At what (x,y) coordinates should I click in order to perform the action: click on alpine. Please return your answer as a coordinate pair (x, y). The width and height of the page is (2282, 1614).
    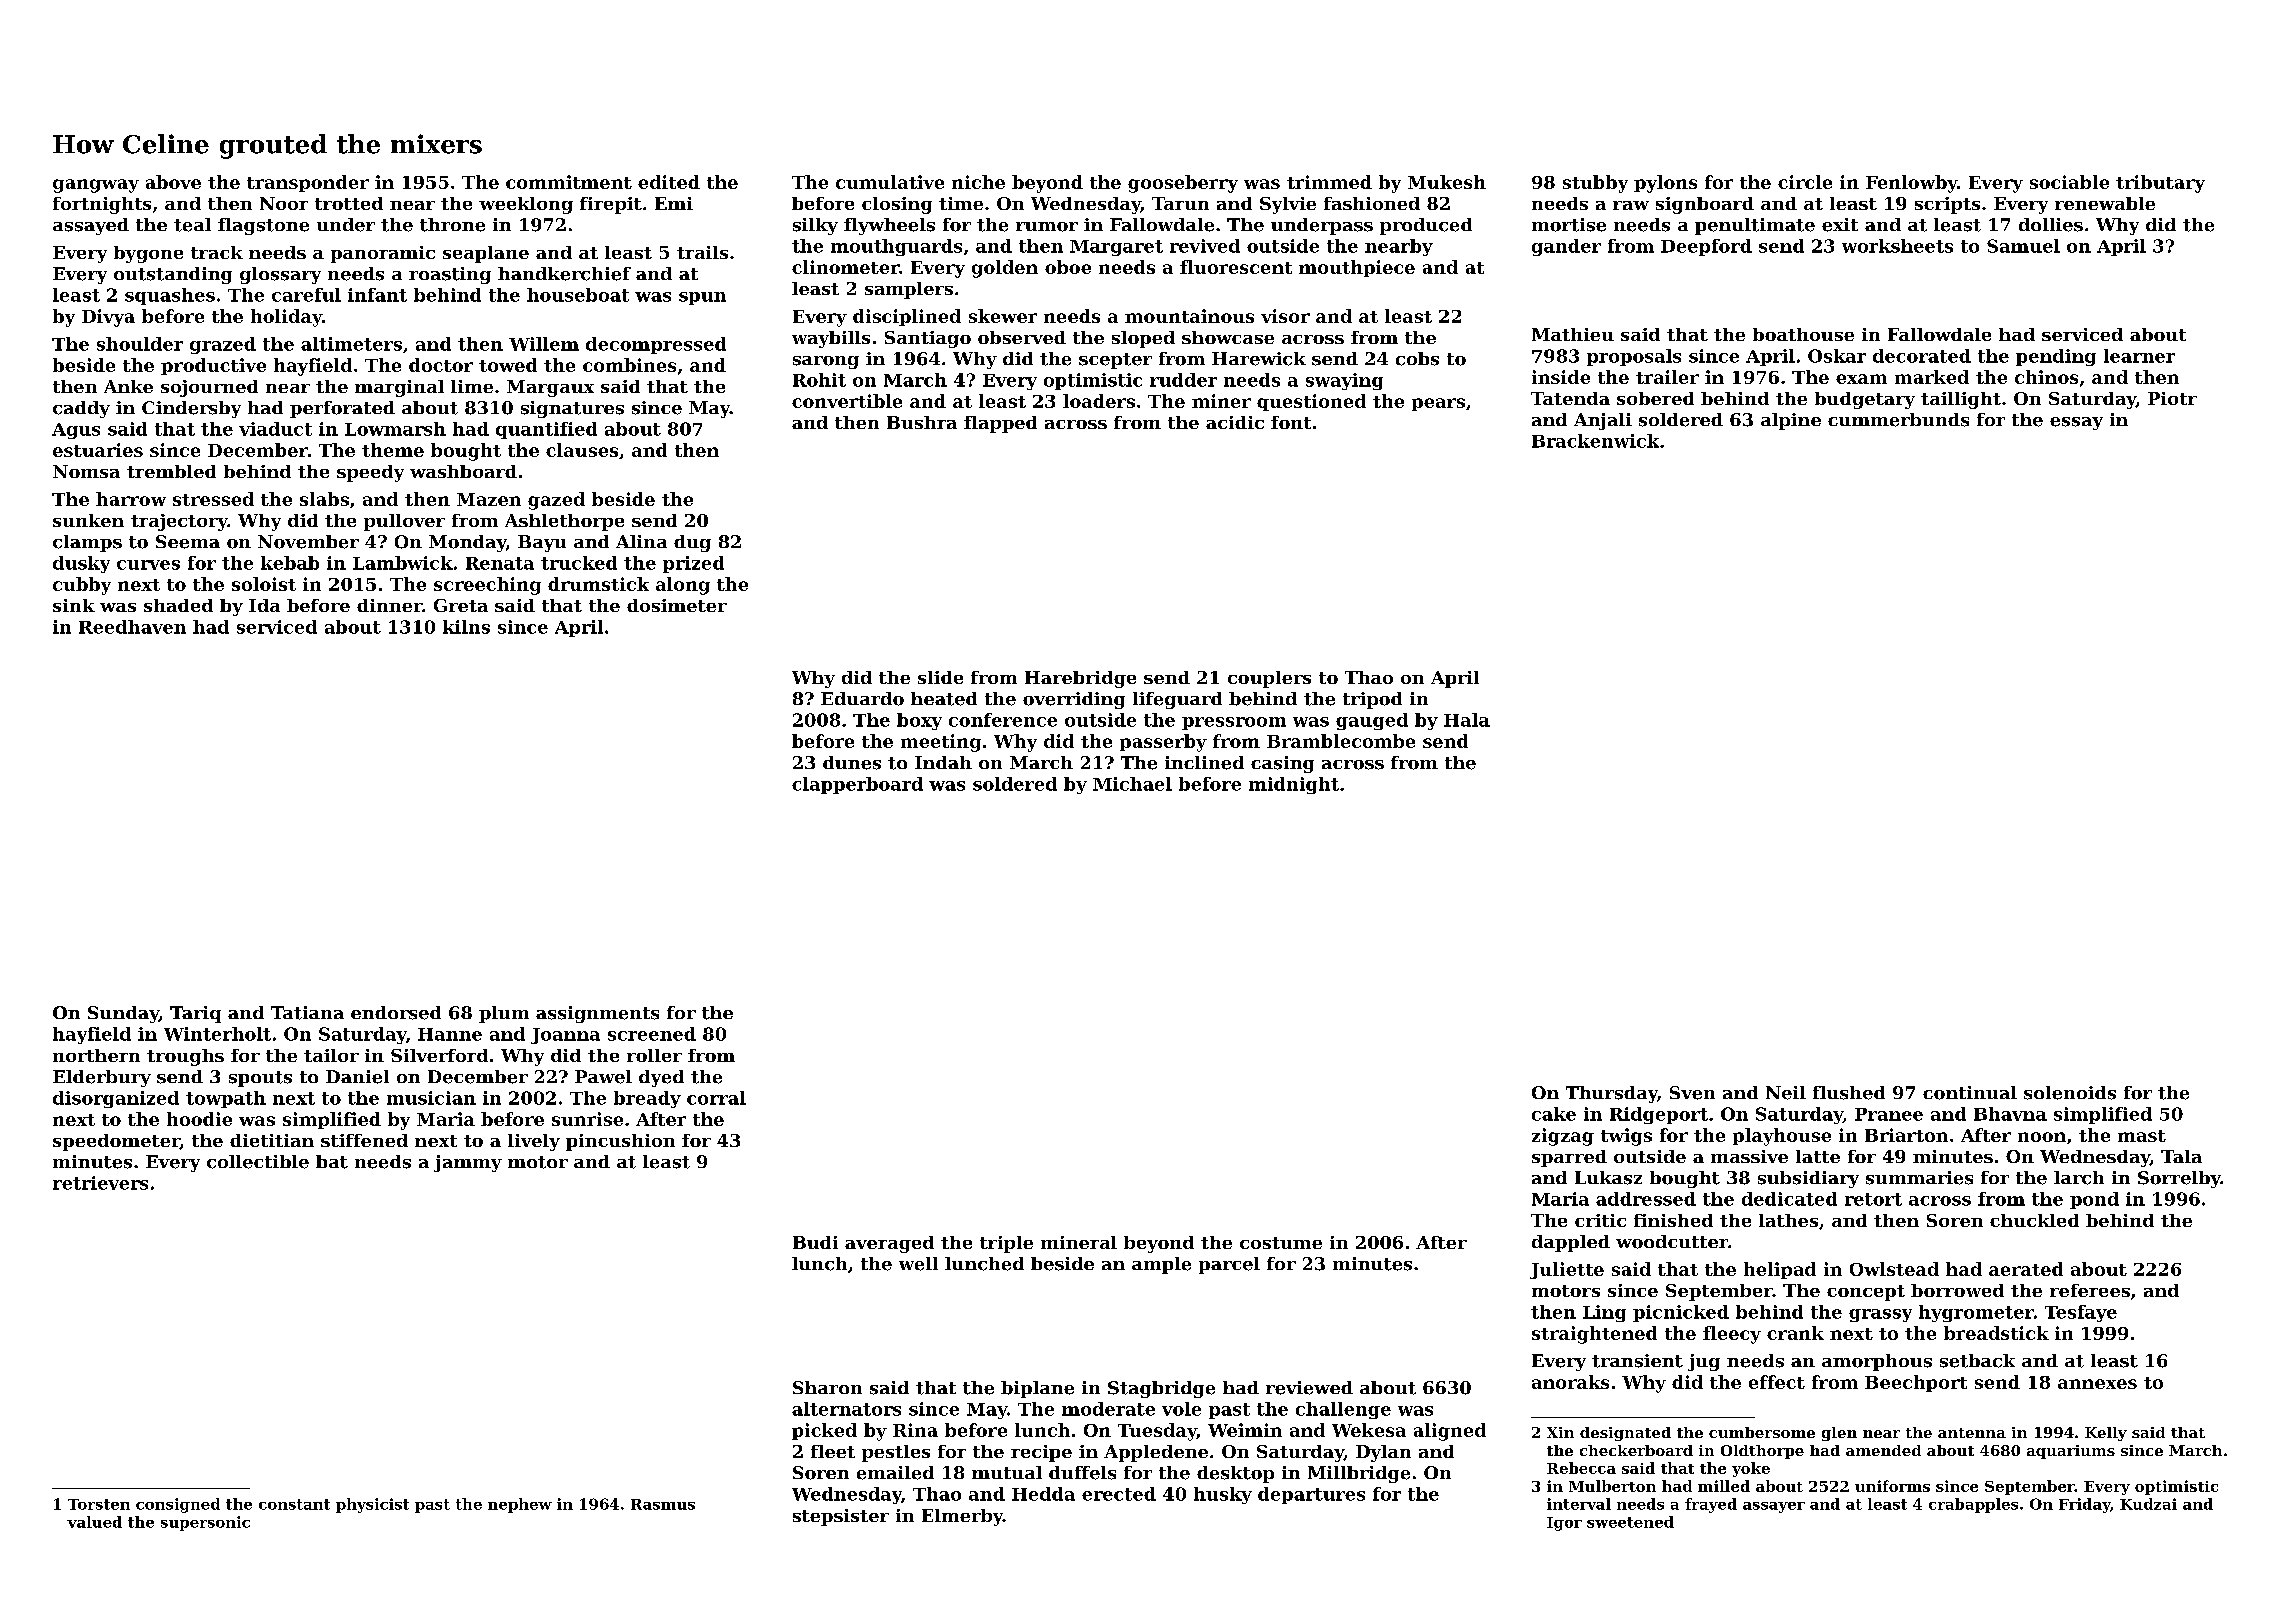
    Looking at the image, I should click on (1791, 421).
